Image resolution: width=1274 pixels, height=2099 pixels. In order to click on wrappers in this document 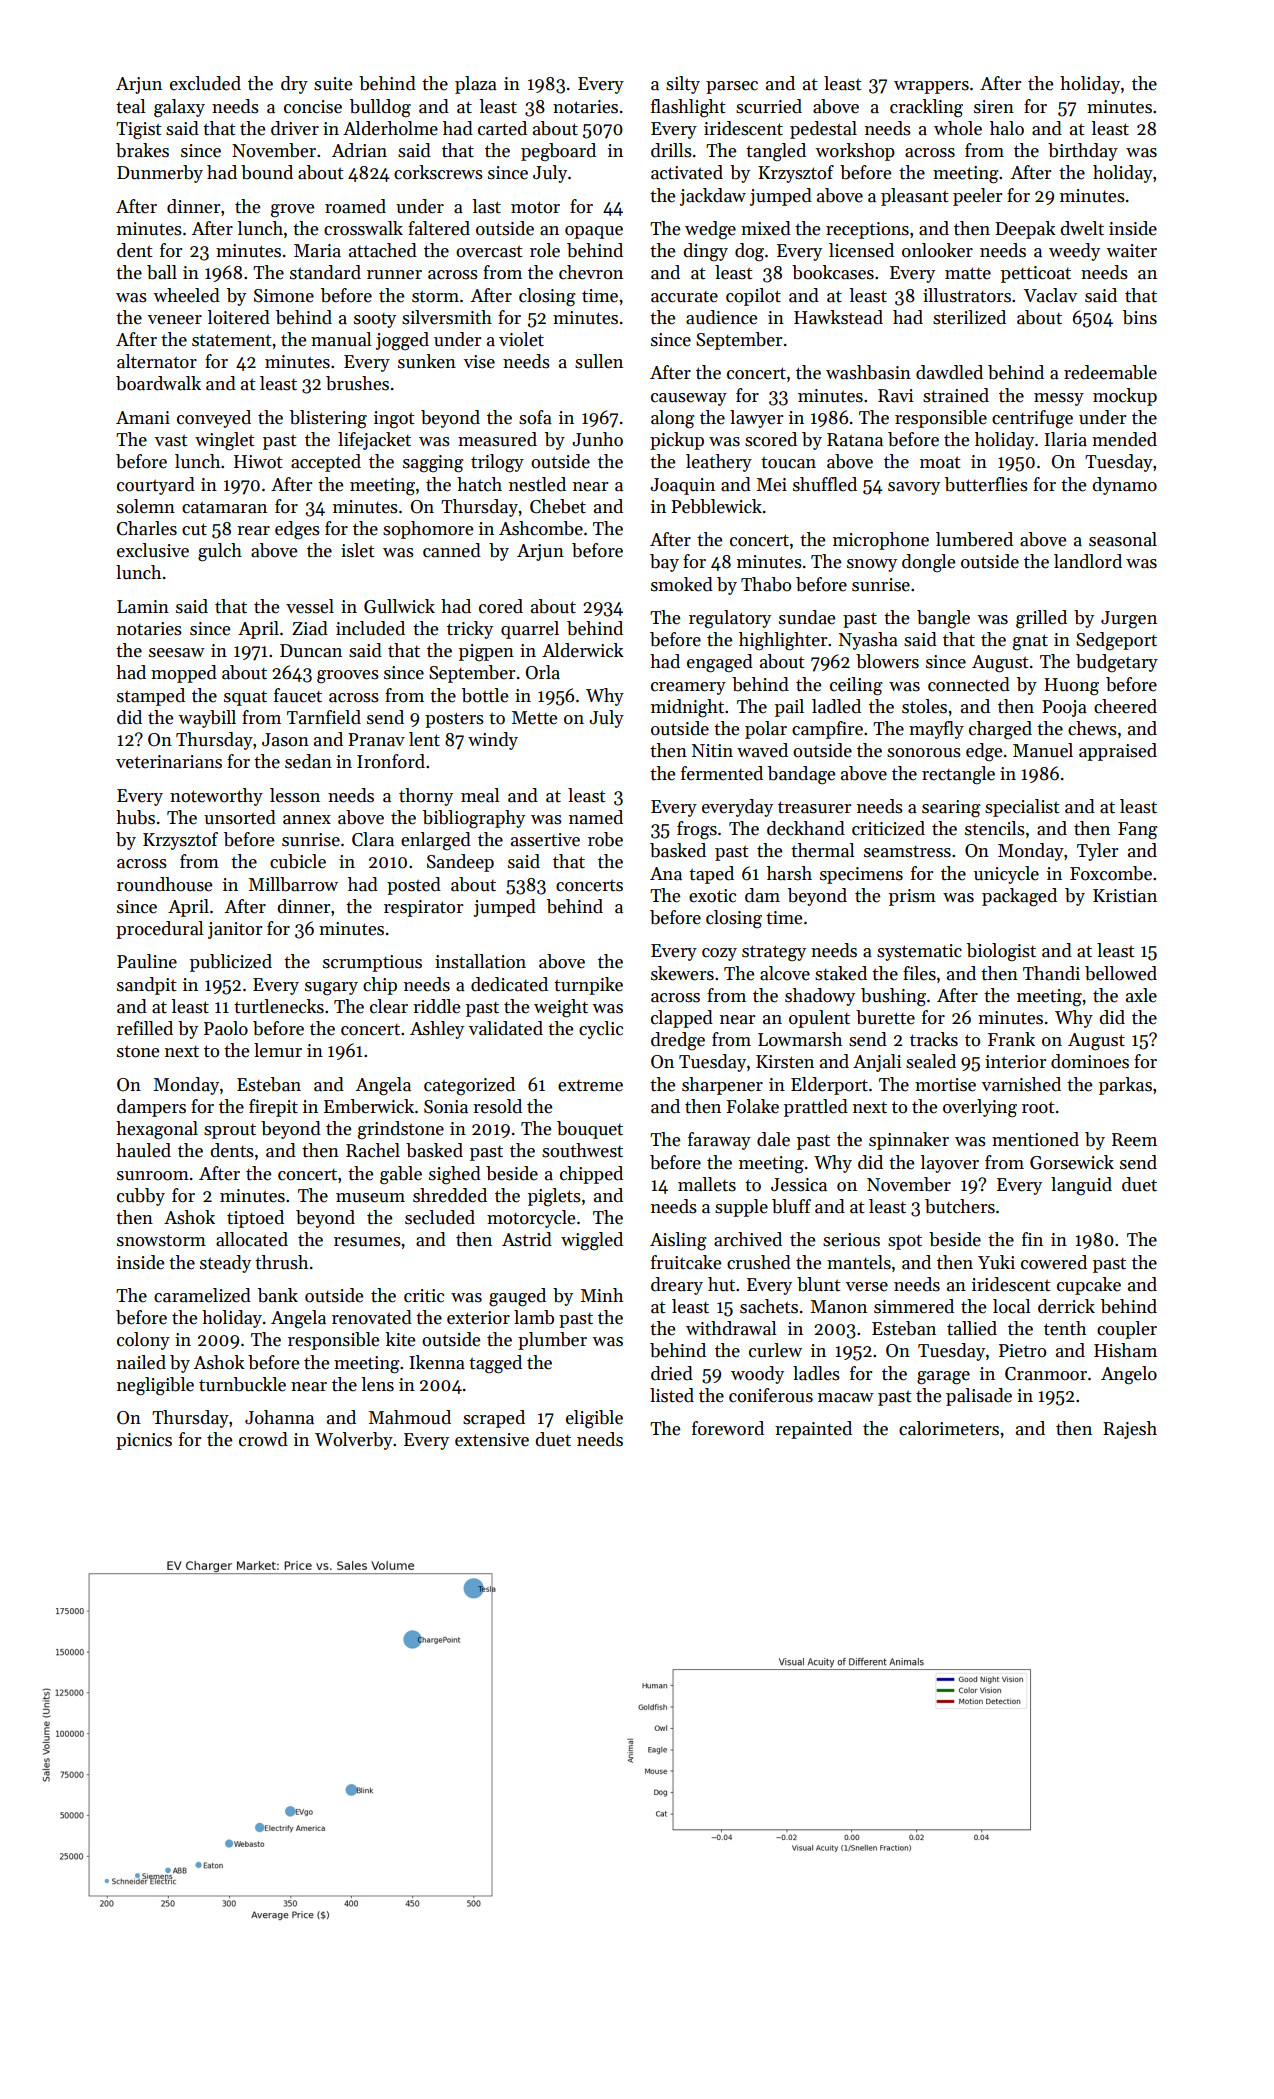, I will do `click(931, 87)`.
